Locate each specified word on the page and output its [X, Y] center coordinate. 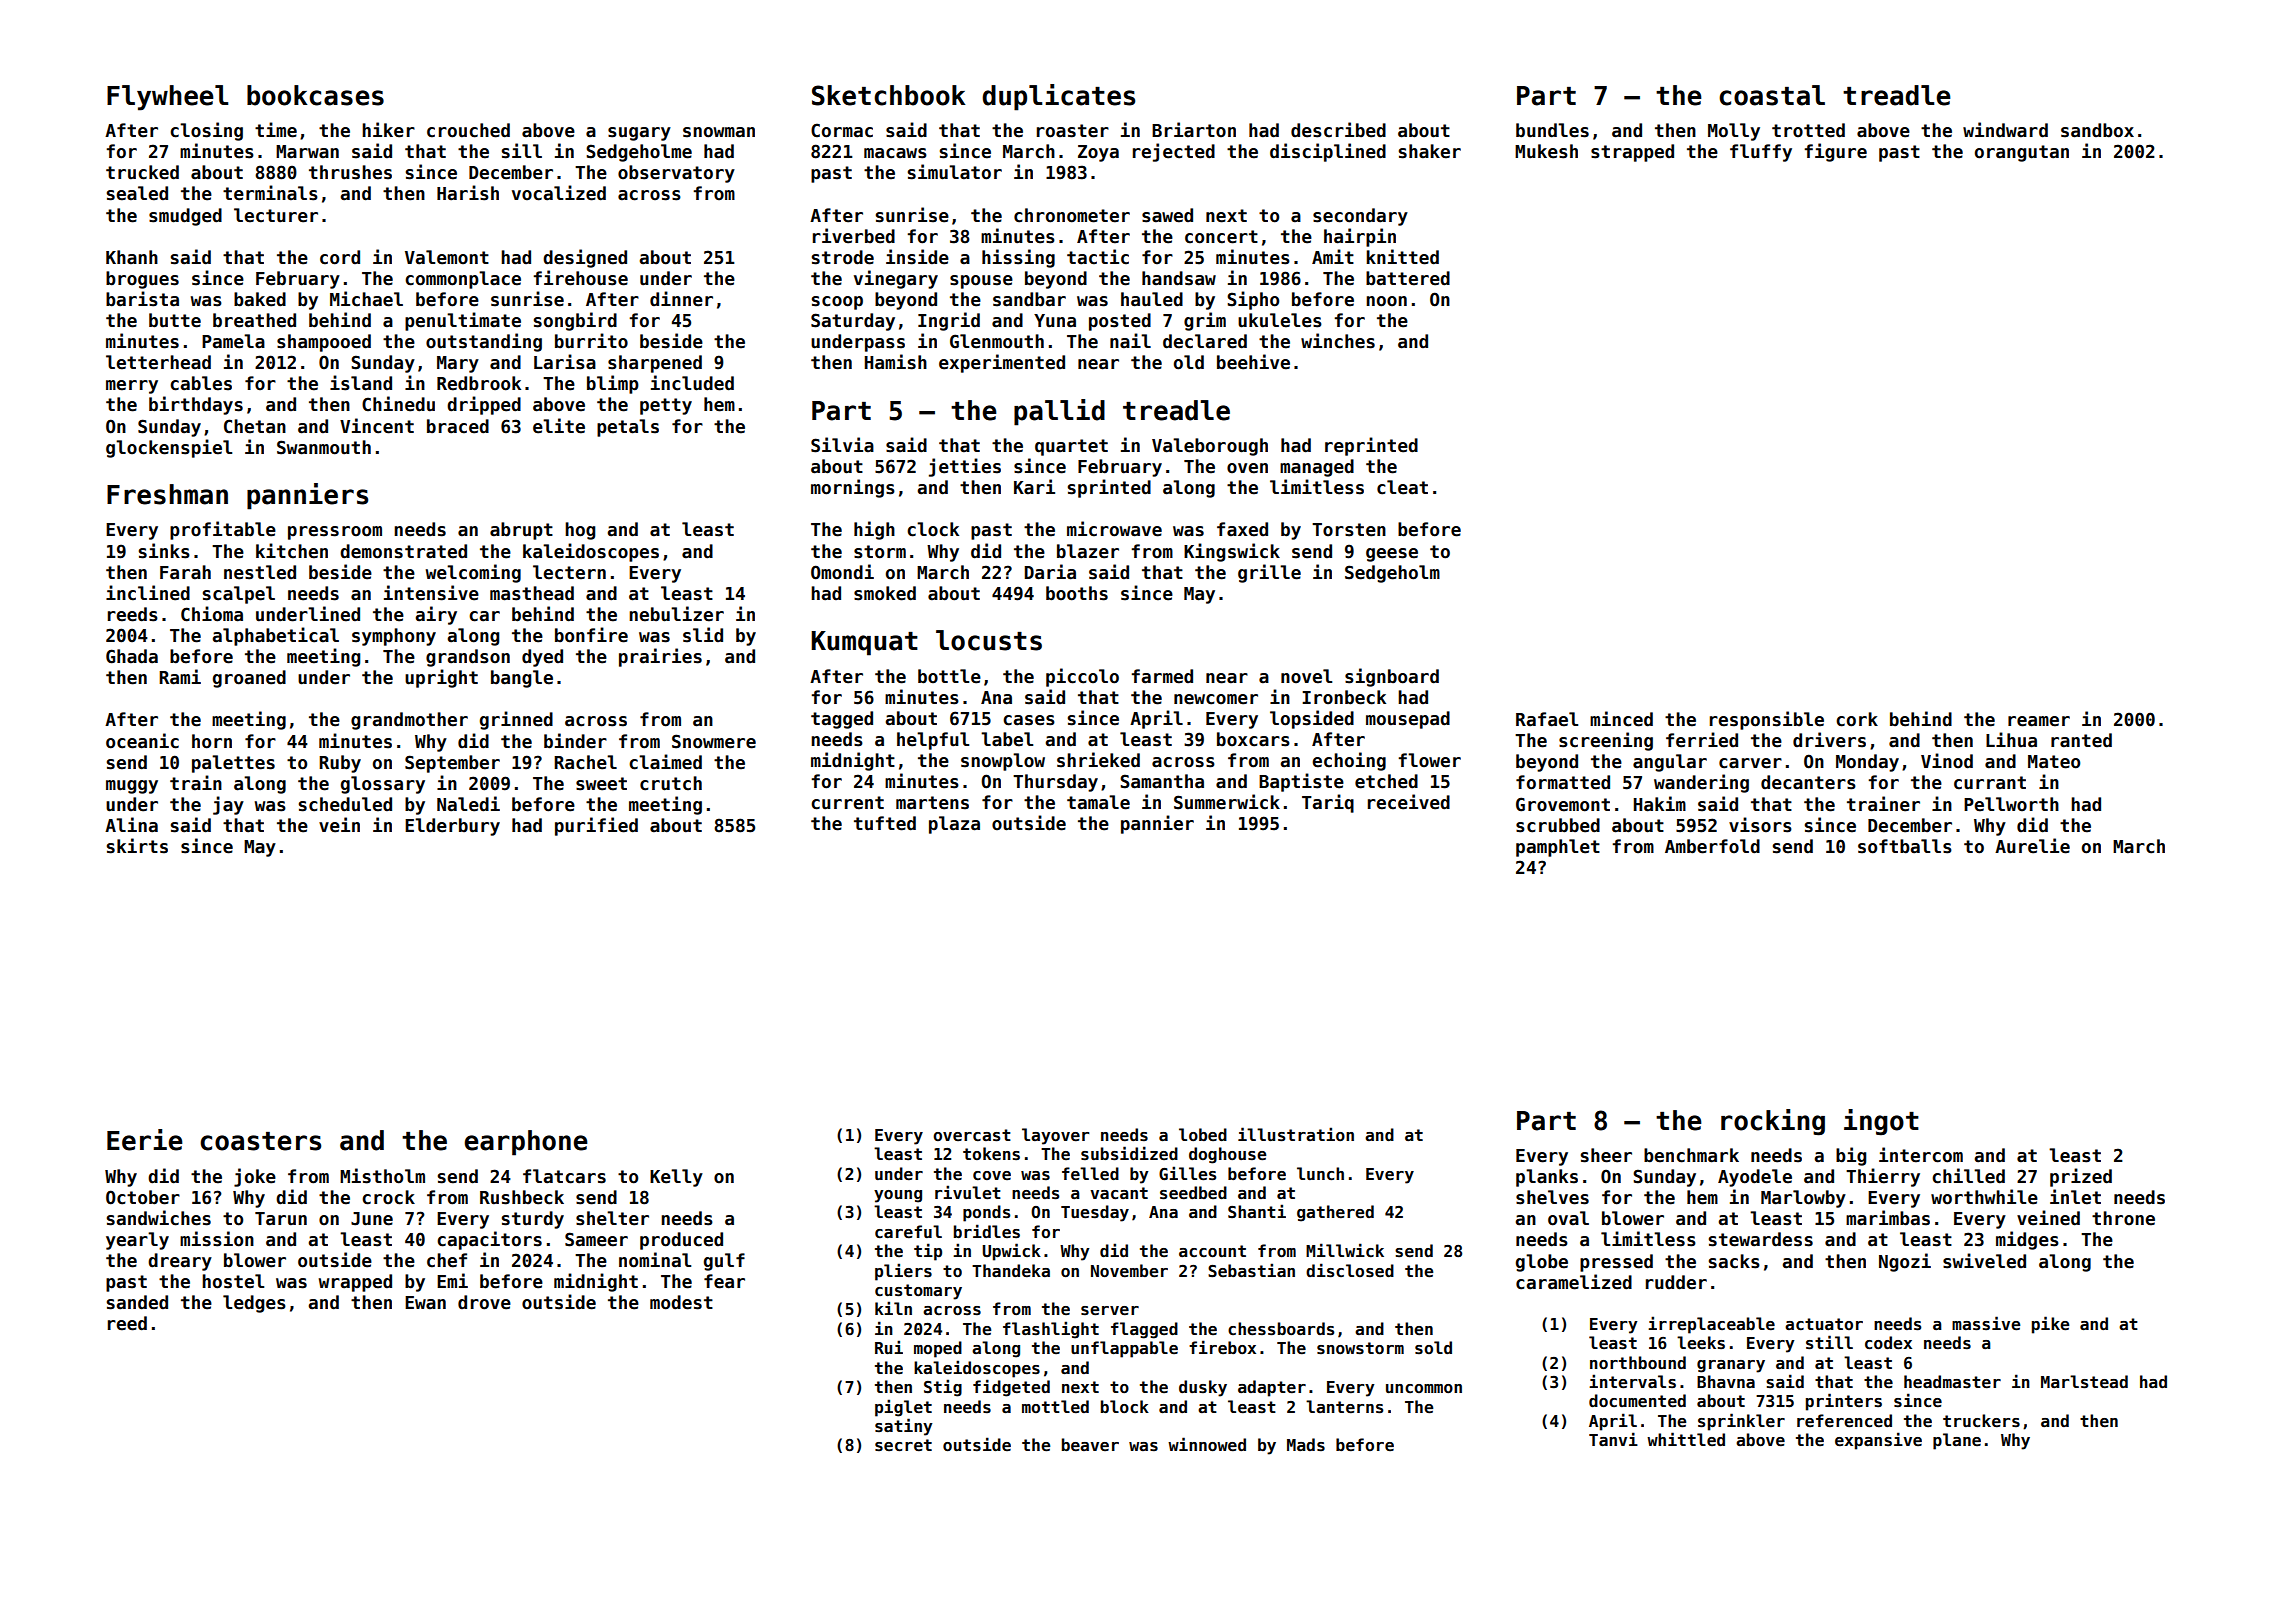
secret [903, 1445]
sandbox [2097, 130]
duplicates [1058, 97]
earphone [526, 1143]
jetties [965, 467]
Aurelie [2032, 846]
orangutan [2022, 153]
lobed [1203, 1134]
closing [206, 131]
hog [580, 531]
